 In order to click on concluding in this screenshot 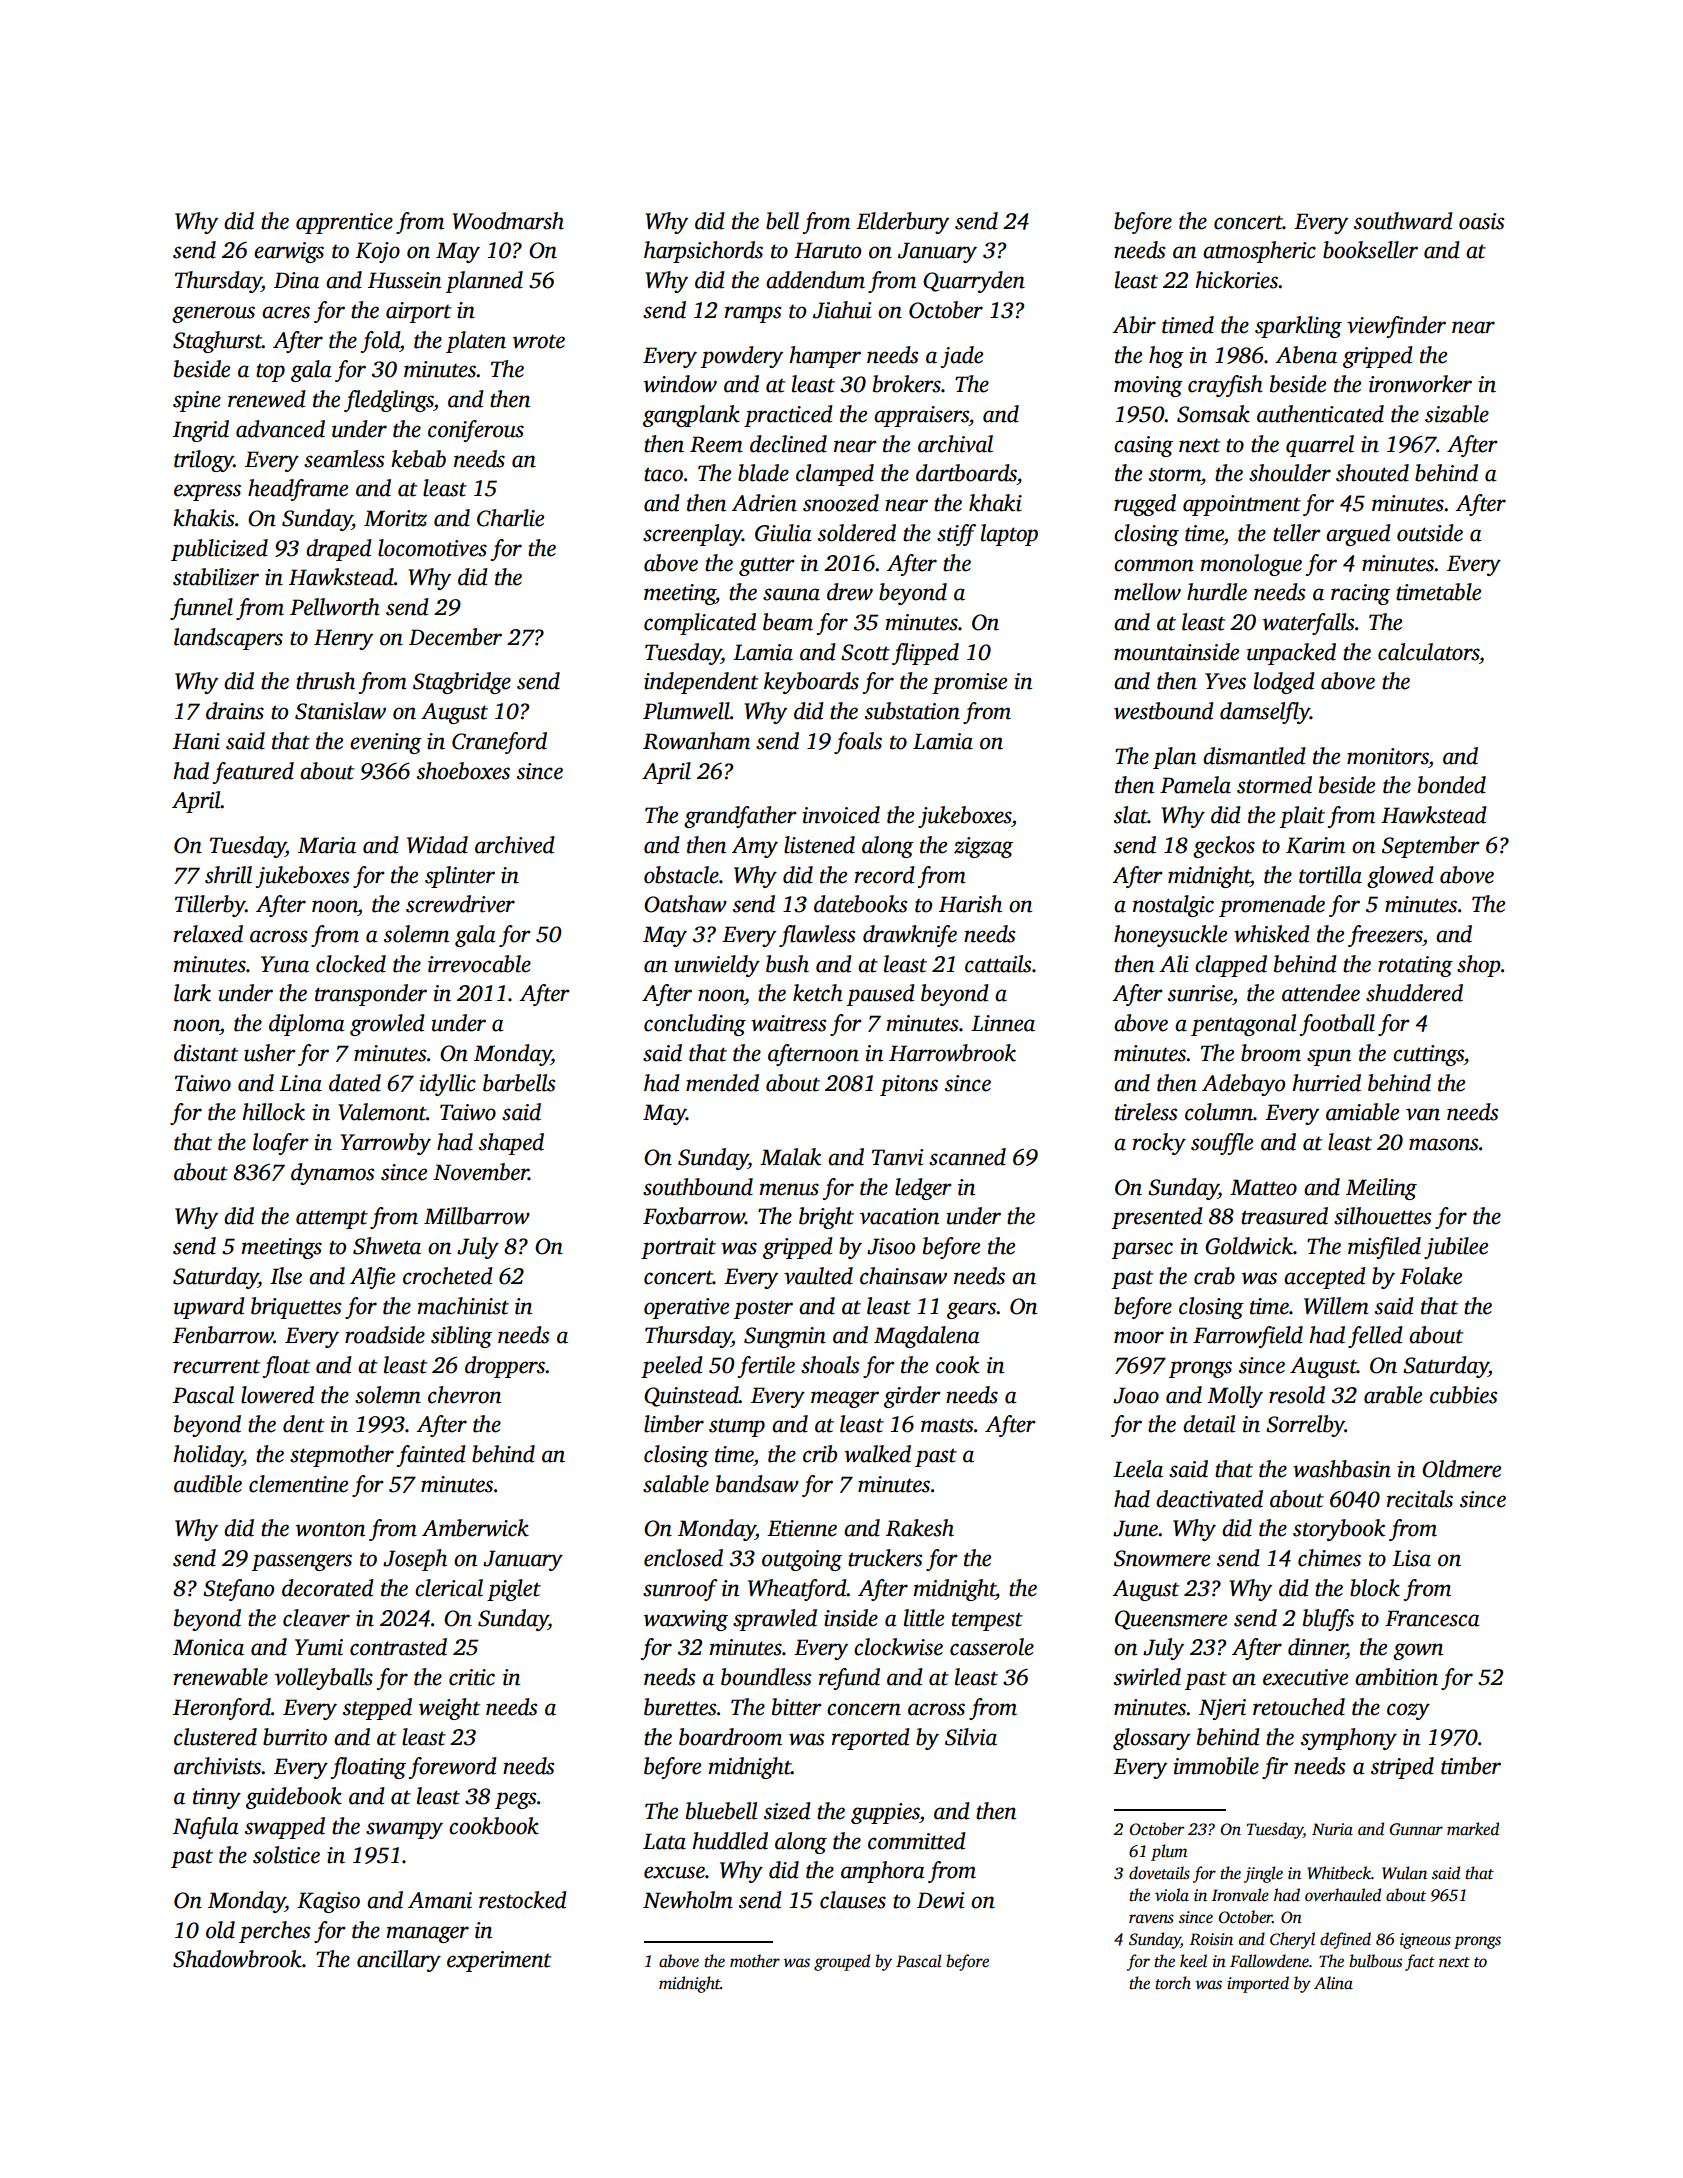, I will do `click(695, 1025)`.
